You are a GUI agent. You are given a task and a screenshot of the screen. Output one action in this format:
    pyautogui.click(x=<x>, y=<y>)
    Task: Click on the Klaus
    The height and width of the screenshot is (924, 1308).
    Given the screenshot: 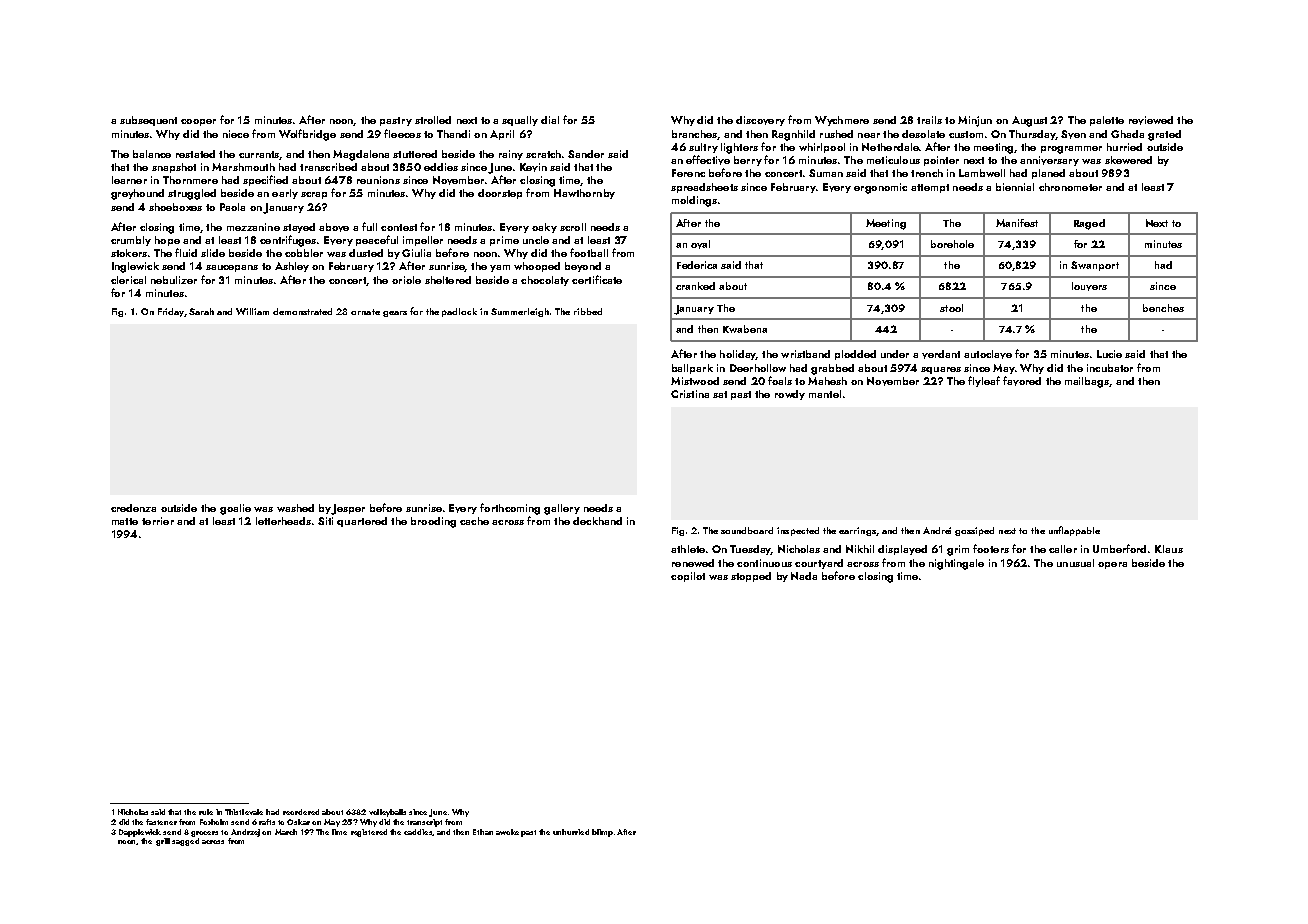 What is the action you would take?
    pyautogui.click(x=1169, y=549)
